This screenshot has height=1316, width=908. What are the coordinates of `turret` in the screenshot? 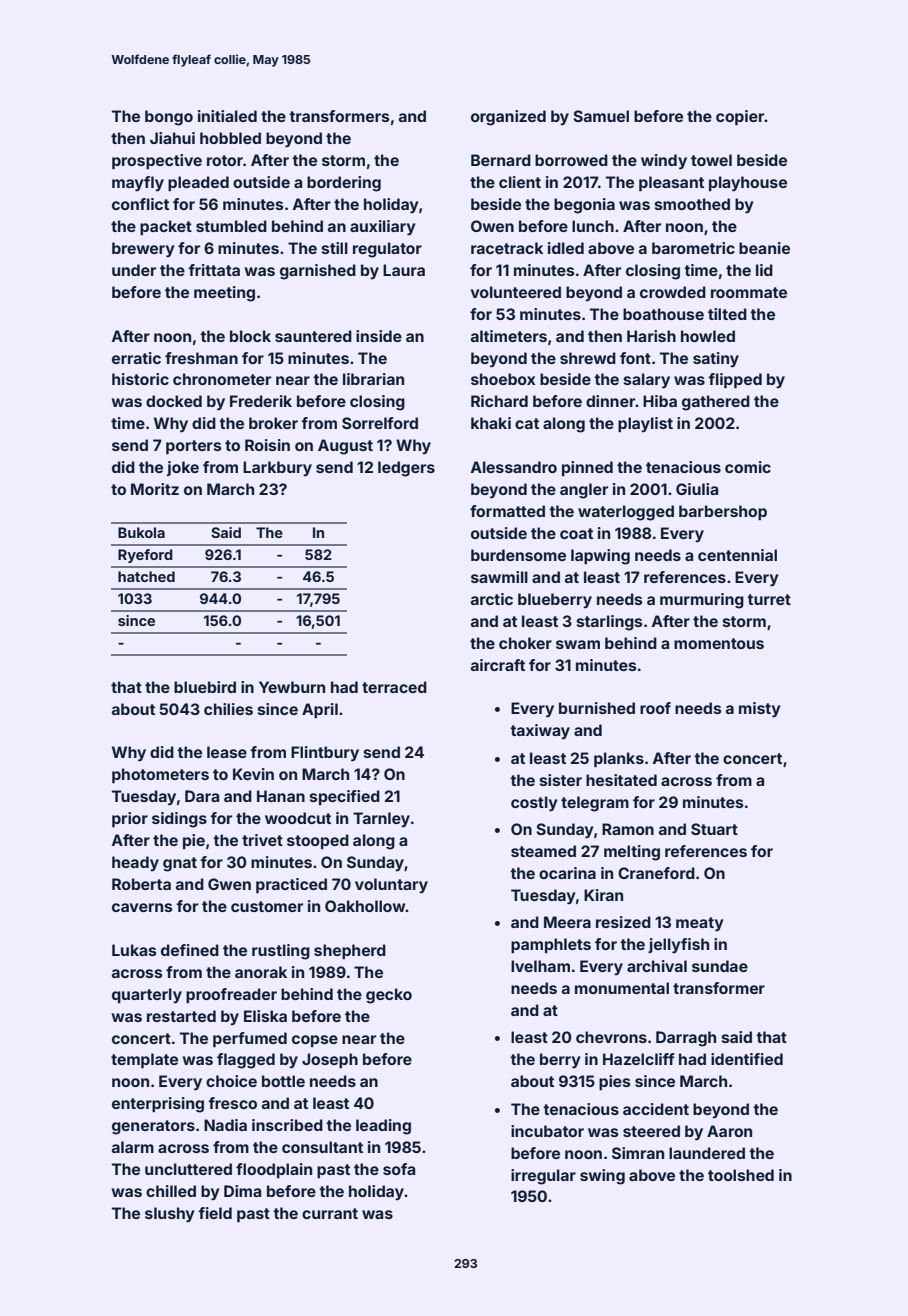 It's located at (769, 599).
